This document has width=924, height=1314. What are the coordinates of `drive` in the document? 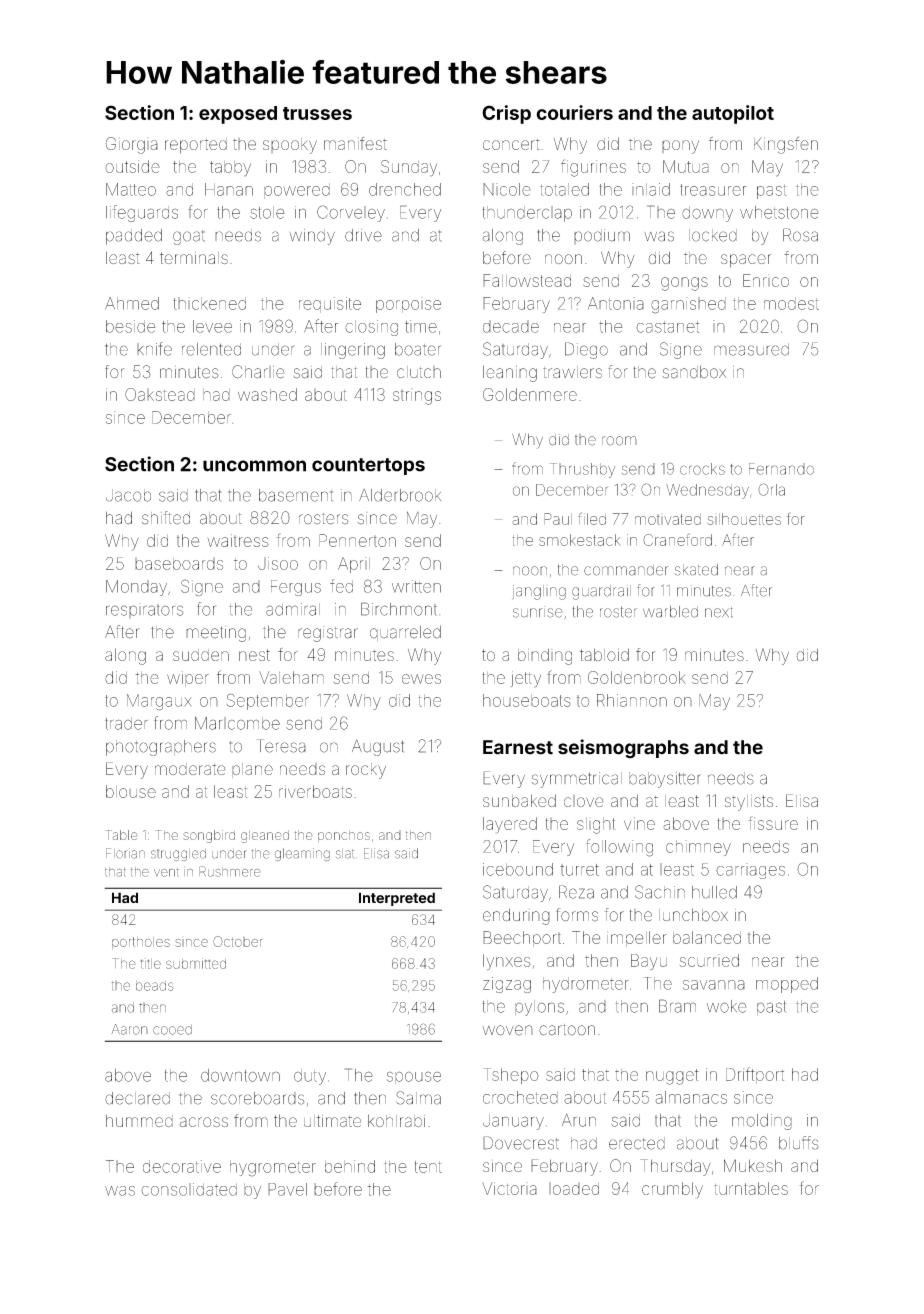 It's located at (363, 235).
